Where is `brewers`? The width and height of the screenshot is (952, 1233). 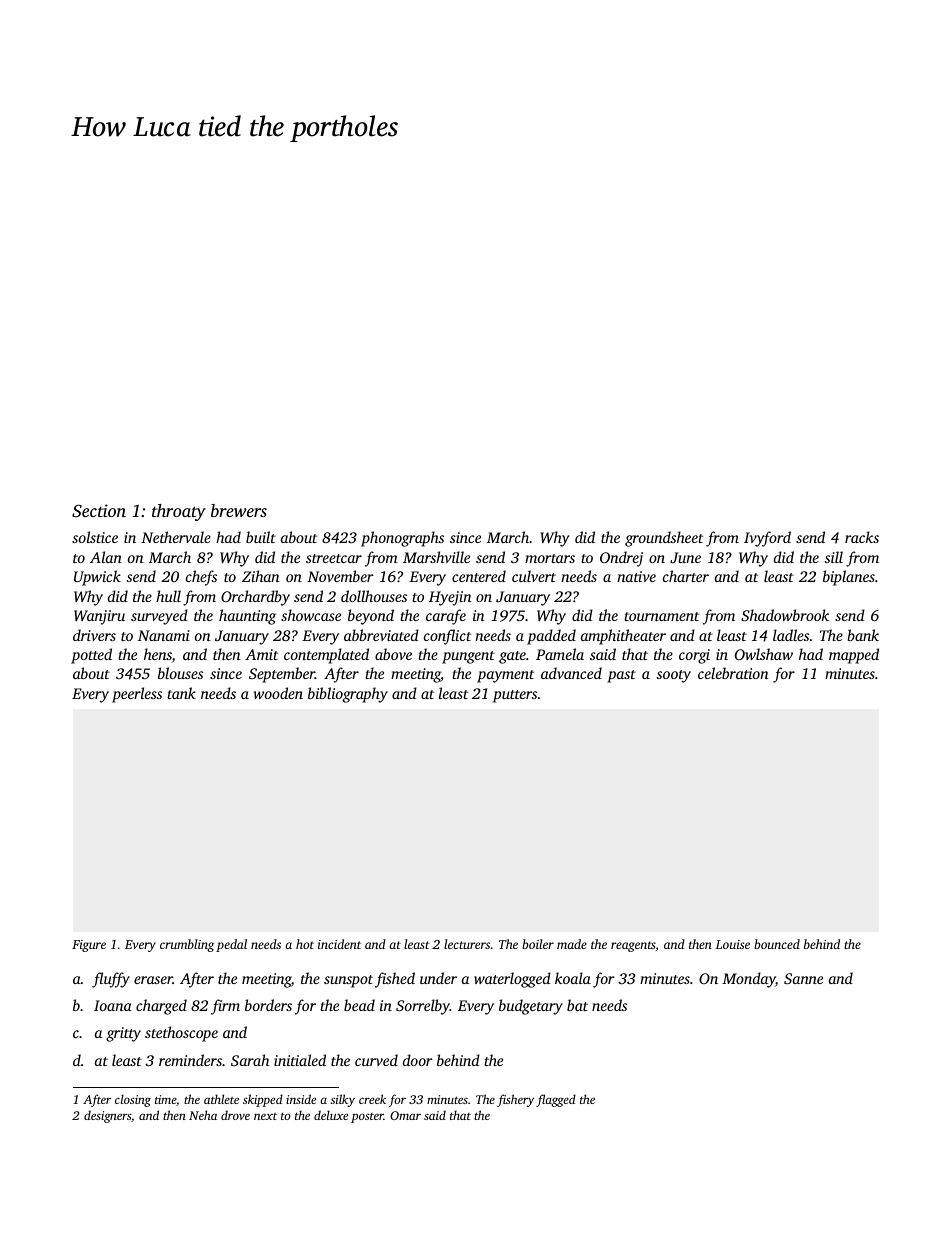 brewers is located at coordinates (239, 510).
